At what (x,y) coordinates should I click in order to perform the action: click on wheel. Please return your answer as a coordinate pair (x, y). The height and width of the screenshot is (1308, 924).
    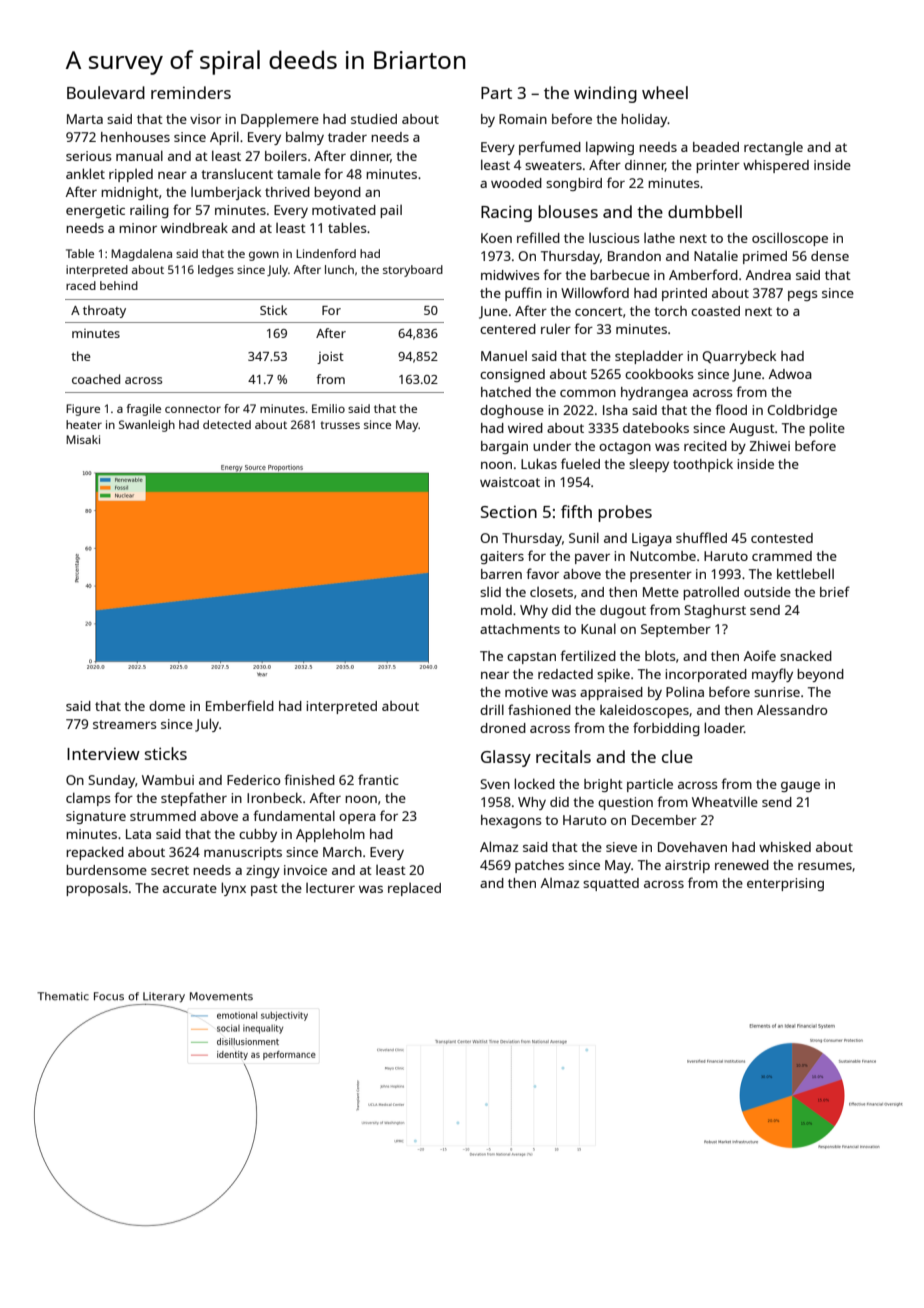
    Looking at the image, I should click on (665, 92).
